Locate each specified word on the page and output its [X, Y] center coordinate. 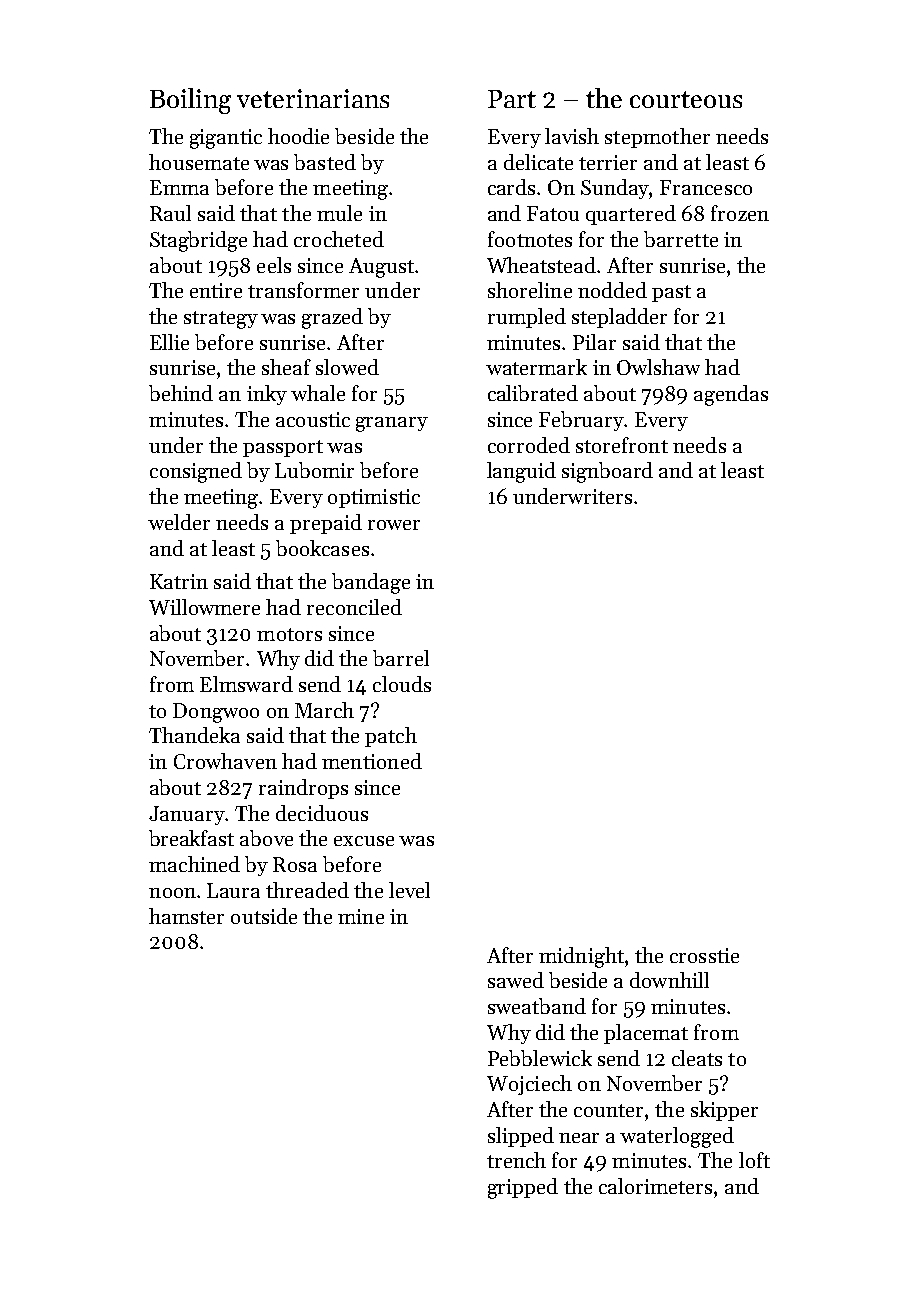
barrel [401, 658]
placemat [646, 1034]
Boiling [190, 101]
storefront [622, 445]
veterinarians [313, 98]
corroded [529, 445]
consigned [196, 472]
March [324, 710]
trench [516, 1160]
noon [172, 893]
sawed [516, 980]
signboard [607, 472]
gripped [523, 1188]
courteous [686, 99]
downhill [669, 980]
